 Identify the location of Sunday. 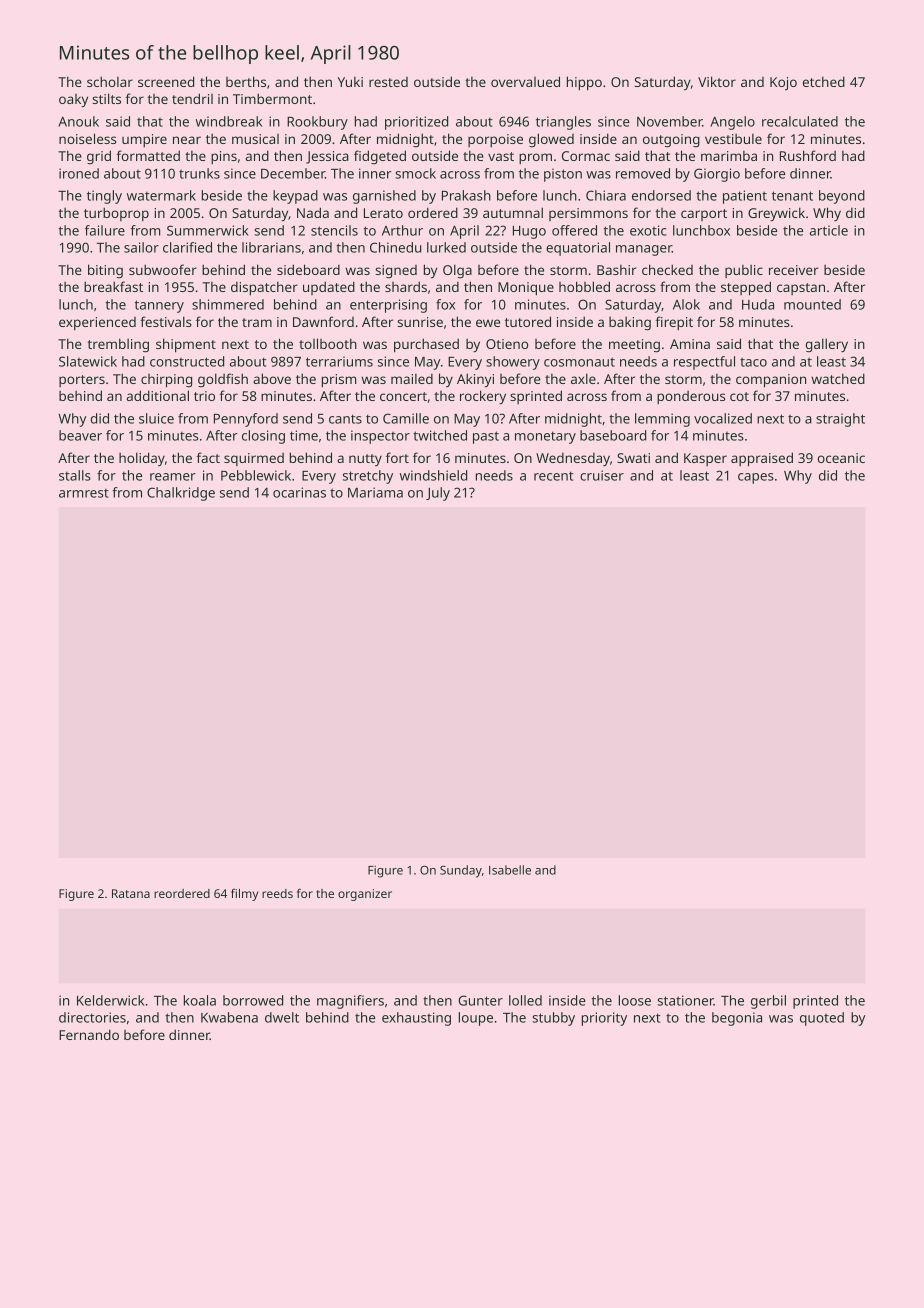
(461, 871).
